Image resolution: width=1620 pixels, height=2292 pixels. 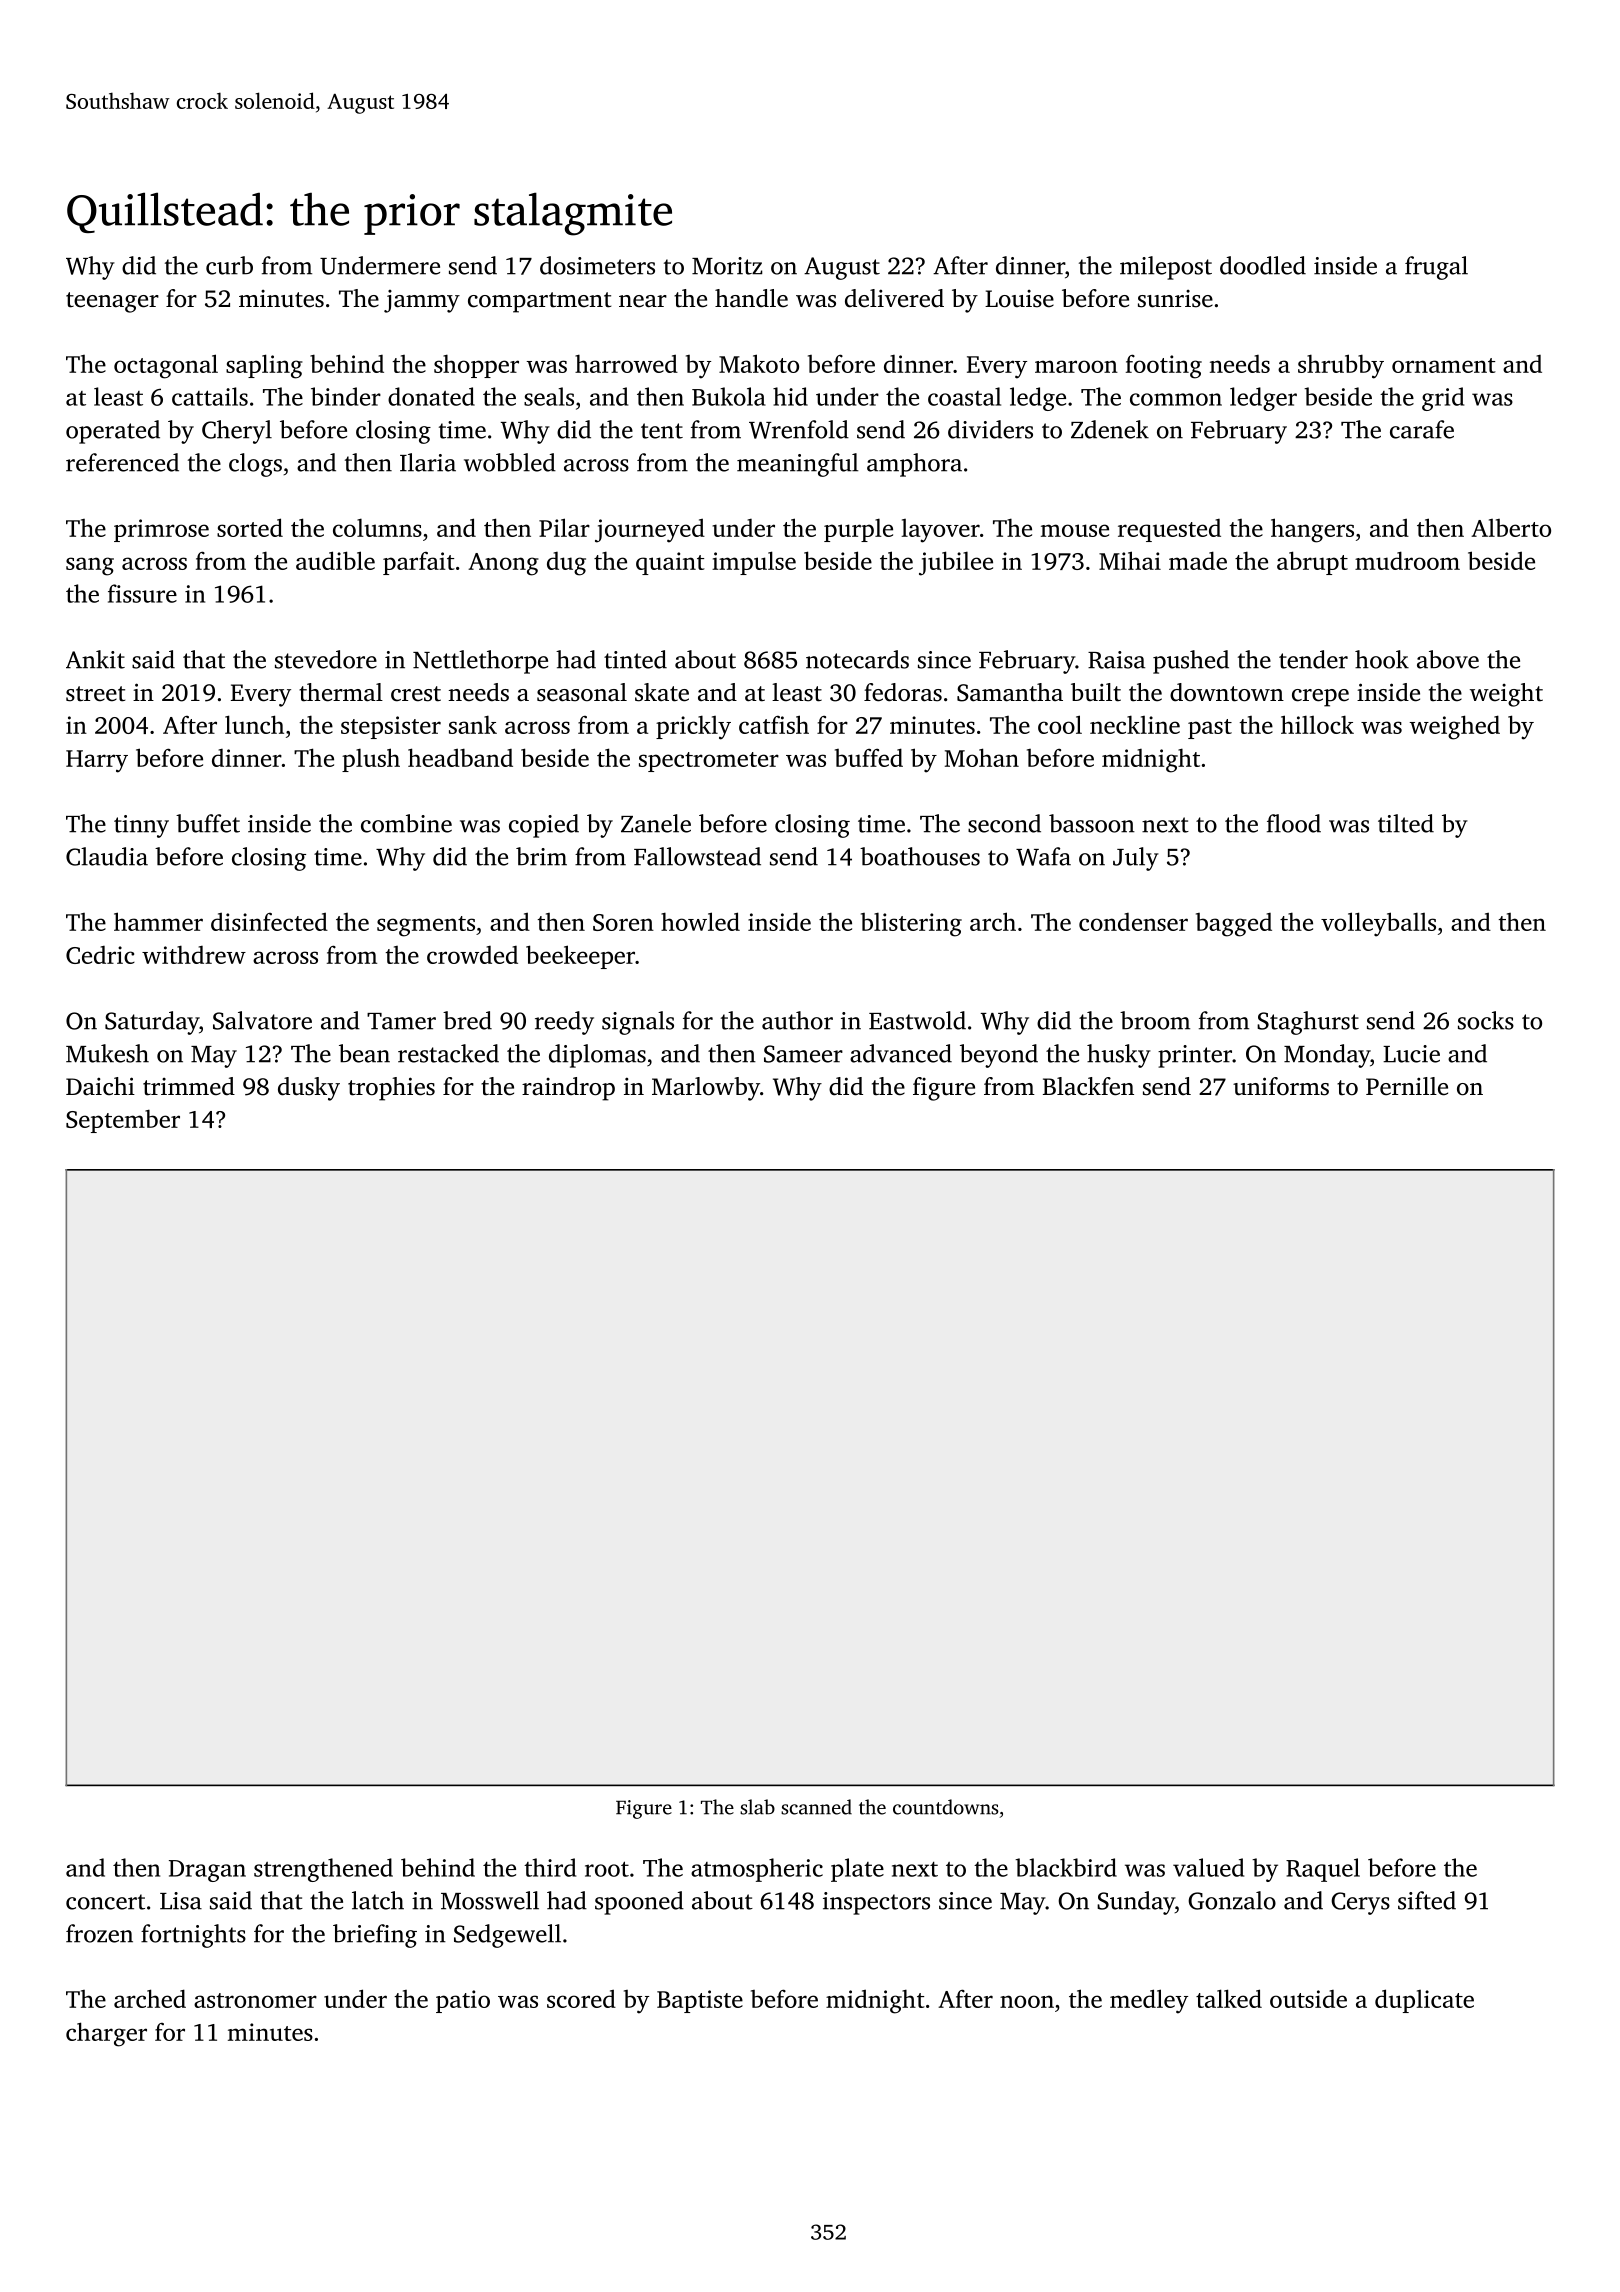 I want to click on Zdenek, so click(x=1110, y=429).
